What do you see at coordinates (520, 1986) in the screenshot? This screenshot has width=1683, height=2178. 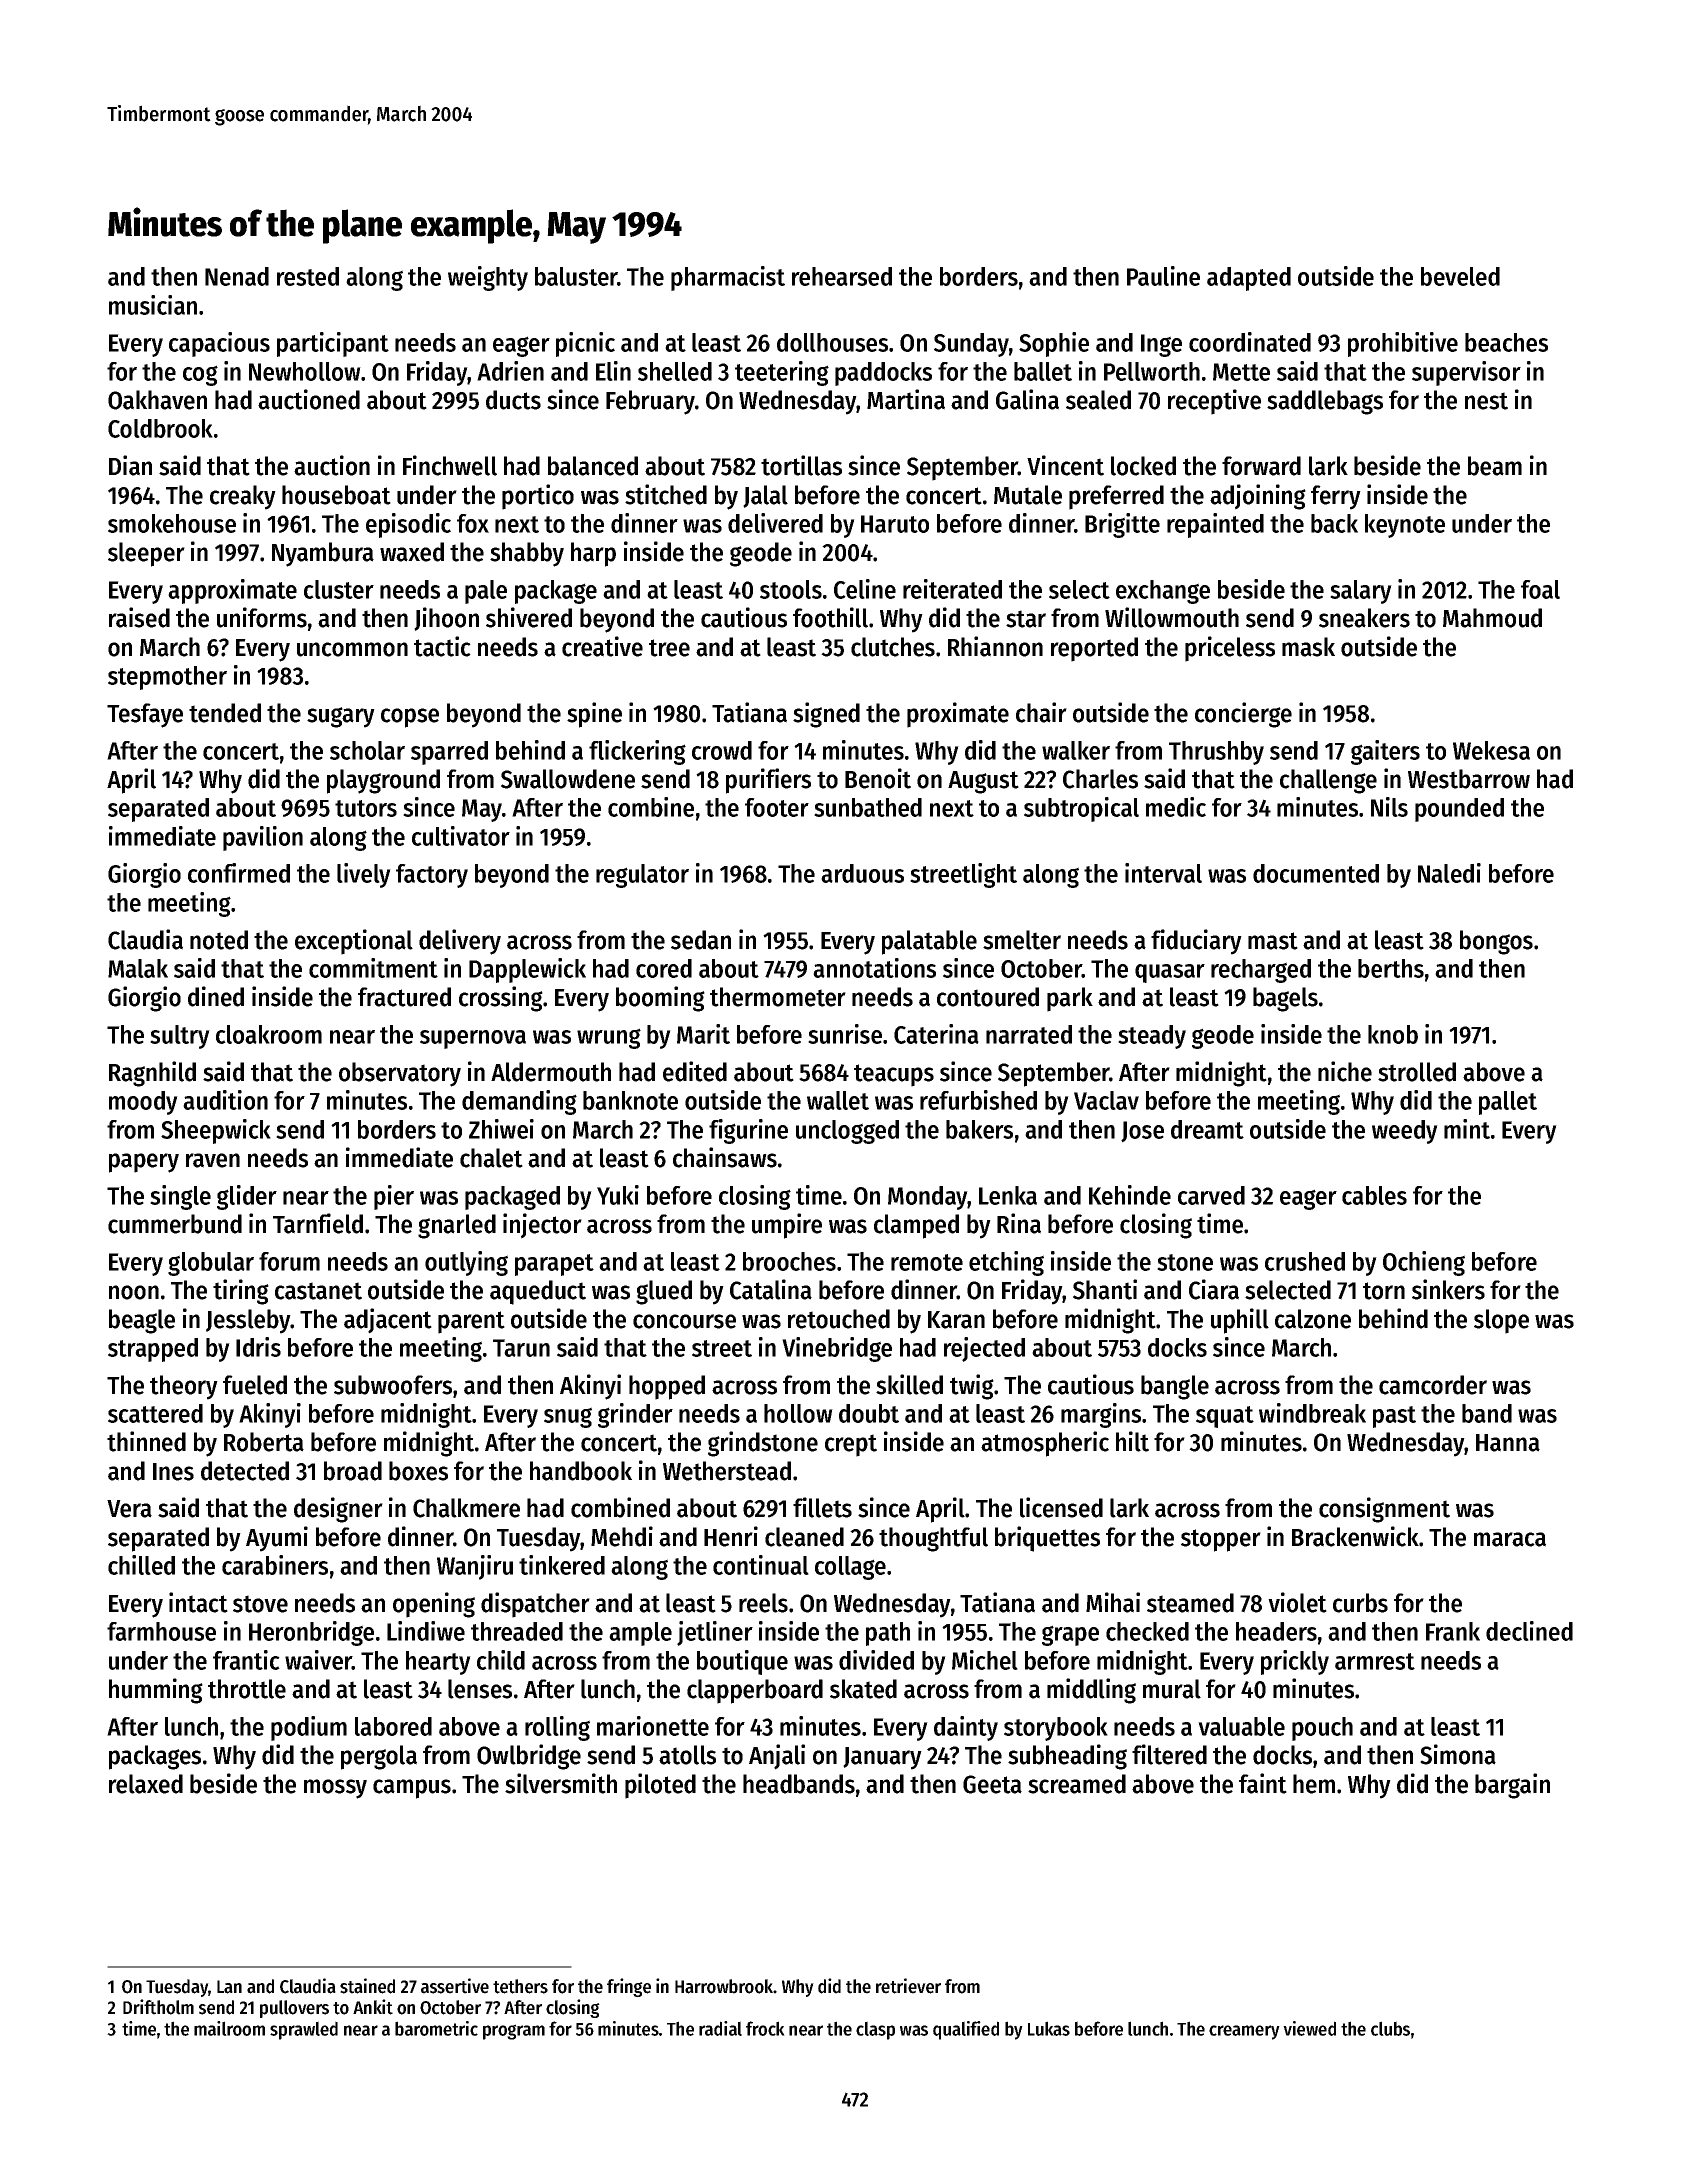 I see `tethers` at bounding box center [520, 1986].
